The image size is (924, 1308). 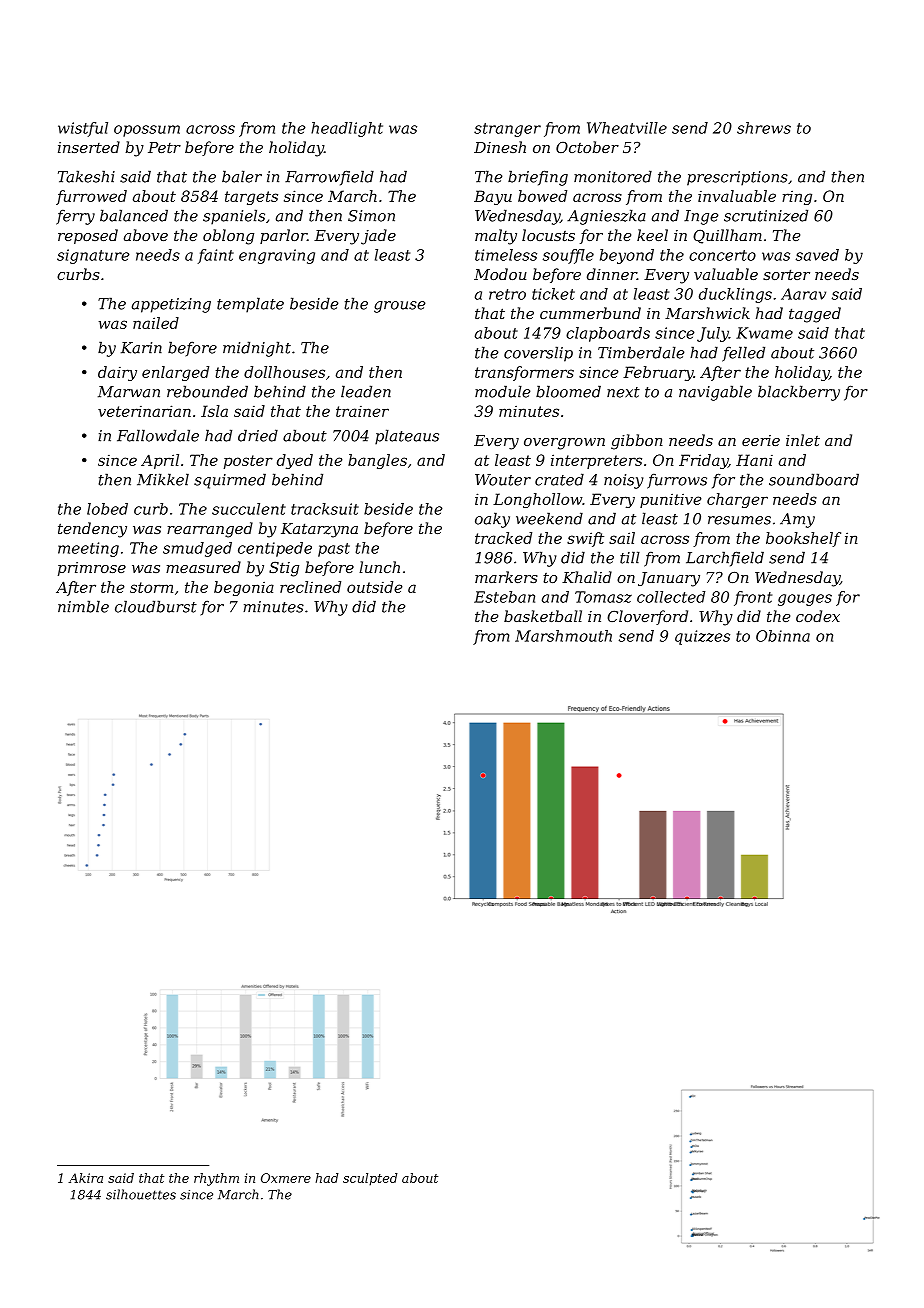 What do you see at coordinates (814, 479) in the image?
I see `soundboard` at bounding box center [814, 479].
